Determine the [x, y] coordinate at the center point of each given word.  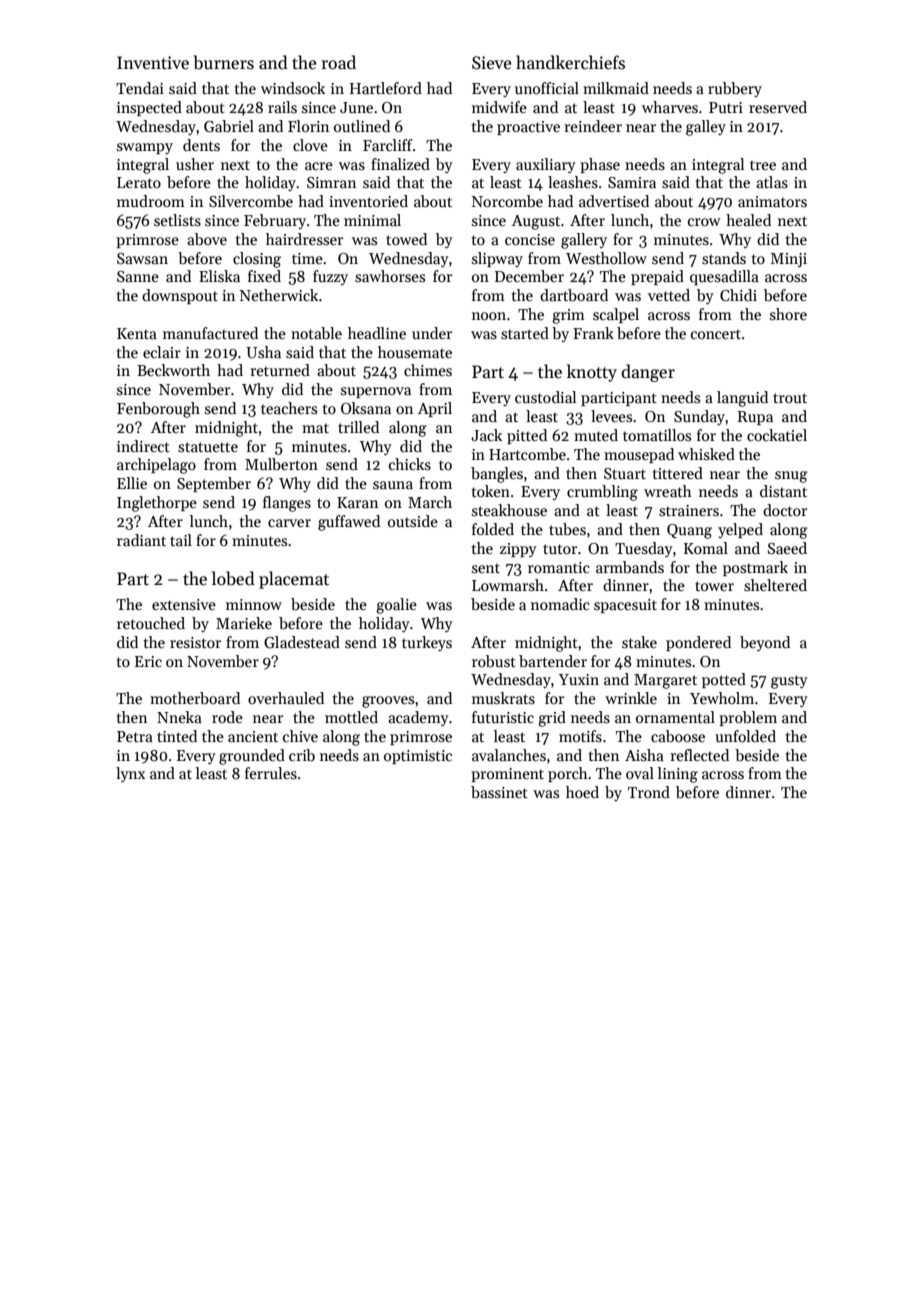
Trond [649, 792]
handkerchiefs [570, 62]
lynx [130, 774]
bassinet [499, 792]
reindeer [593, 126]
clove [310, 145]
